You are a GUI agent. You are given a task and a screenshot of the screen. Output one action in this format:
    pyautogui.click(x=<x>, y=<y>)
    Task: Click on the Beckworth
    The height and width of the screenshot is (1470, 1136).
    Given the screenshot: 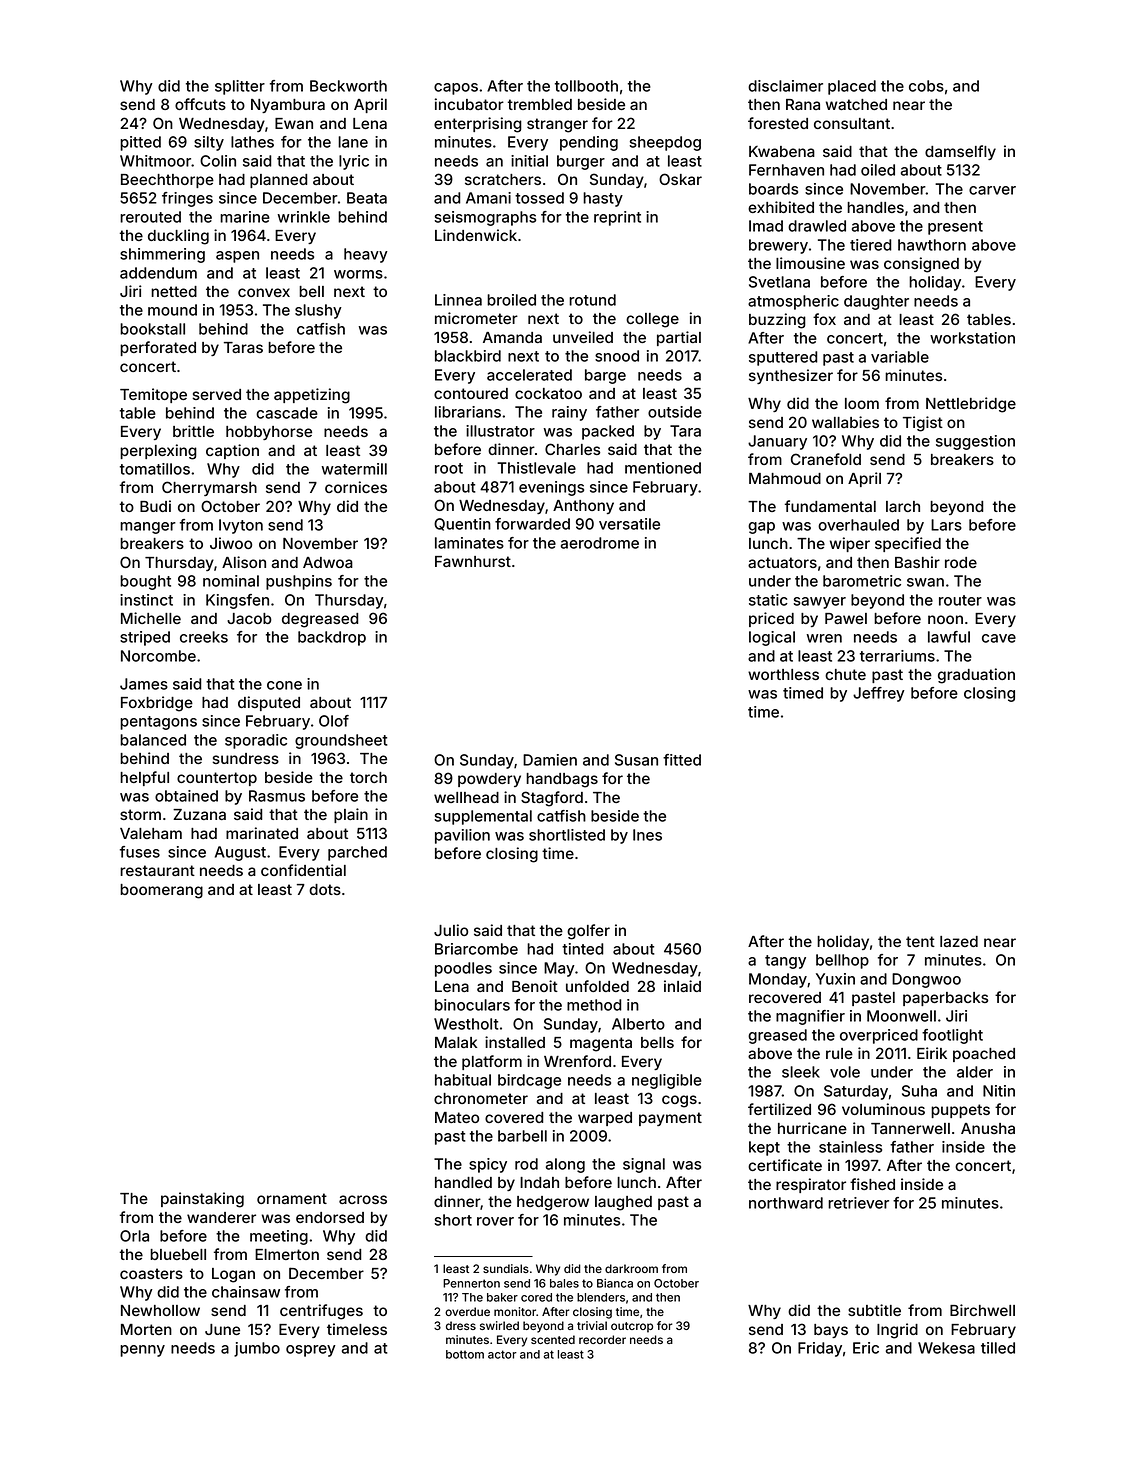 What is the action you would take?
    pyautogui.click(x=348, y=86)
